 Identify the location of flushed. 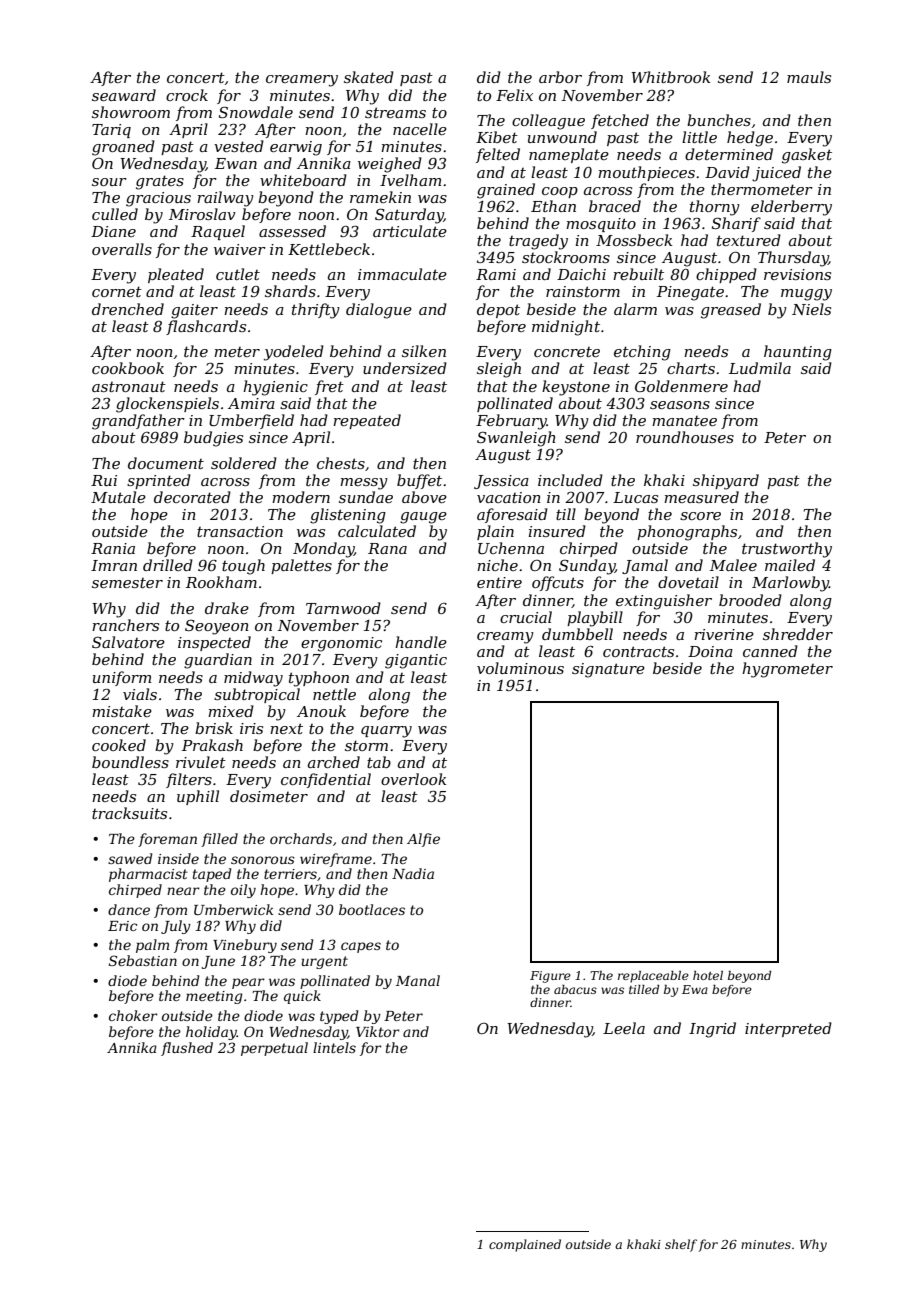
(187, 1049).
